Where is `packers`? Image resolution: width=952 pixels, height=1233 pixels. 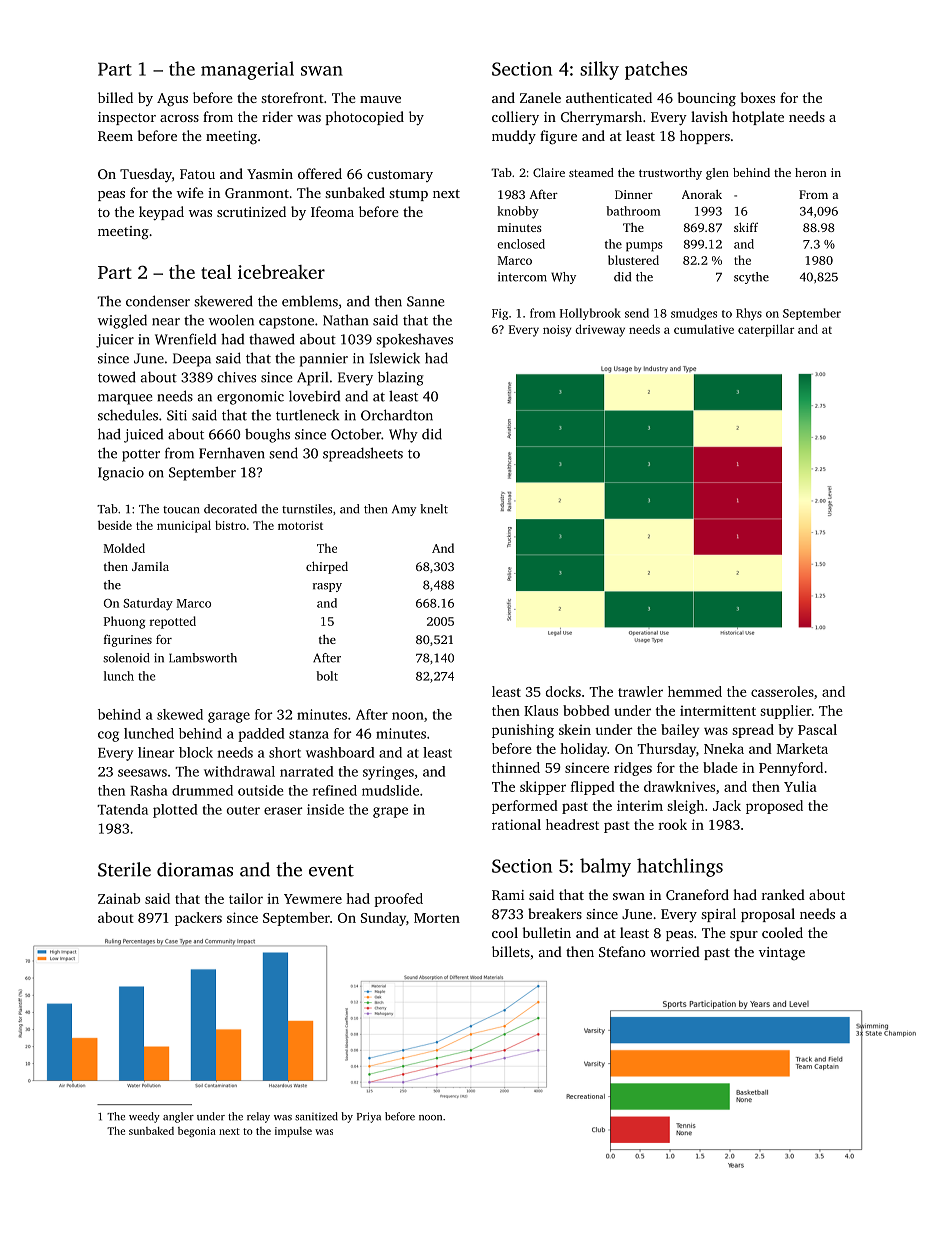 packers is located at coordinates (198, 919).
